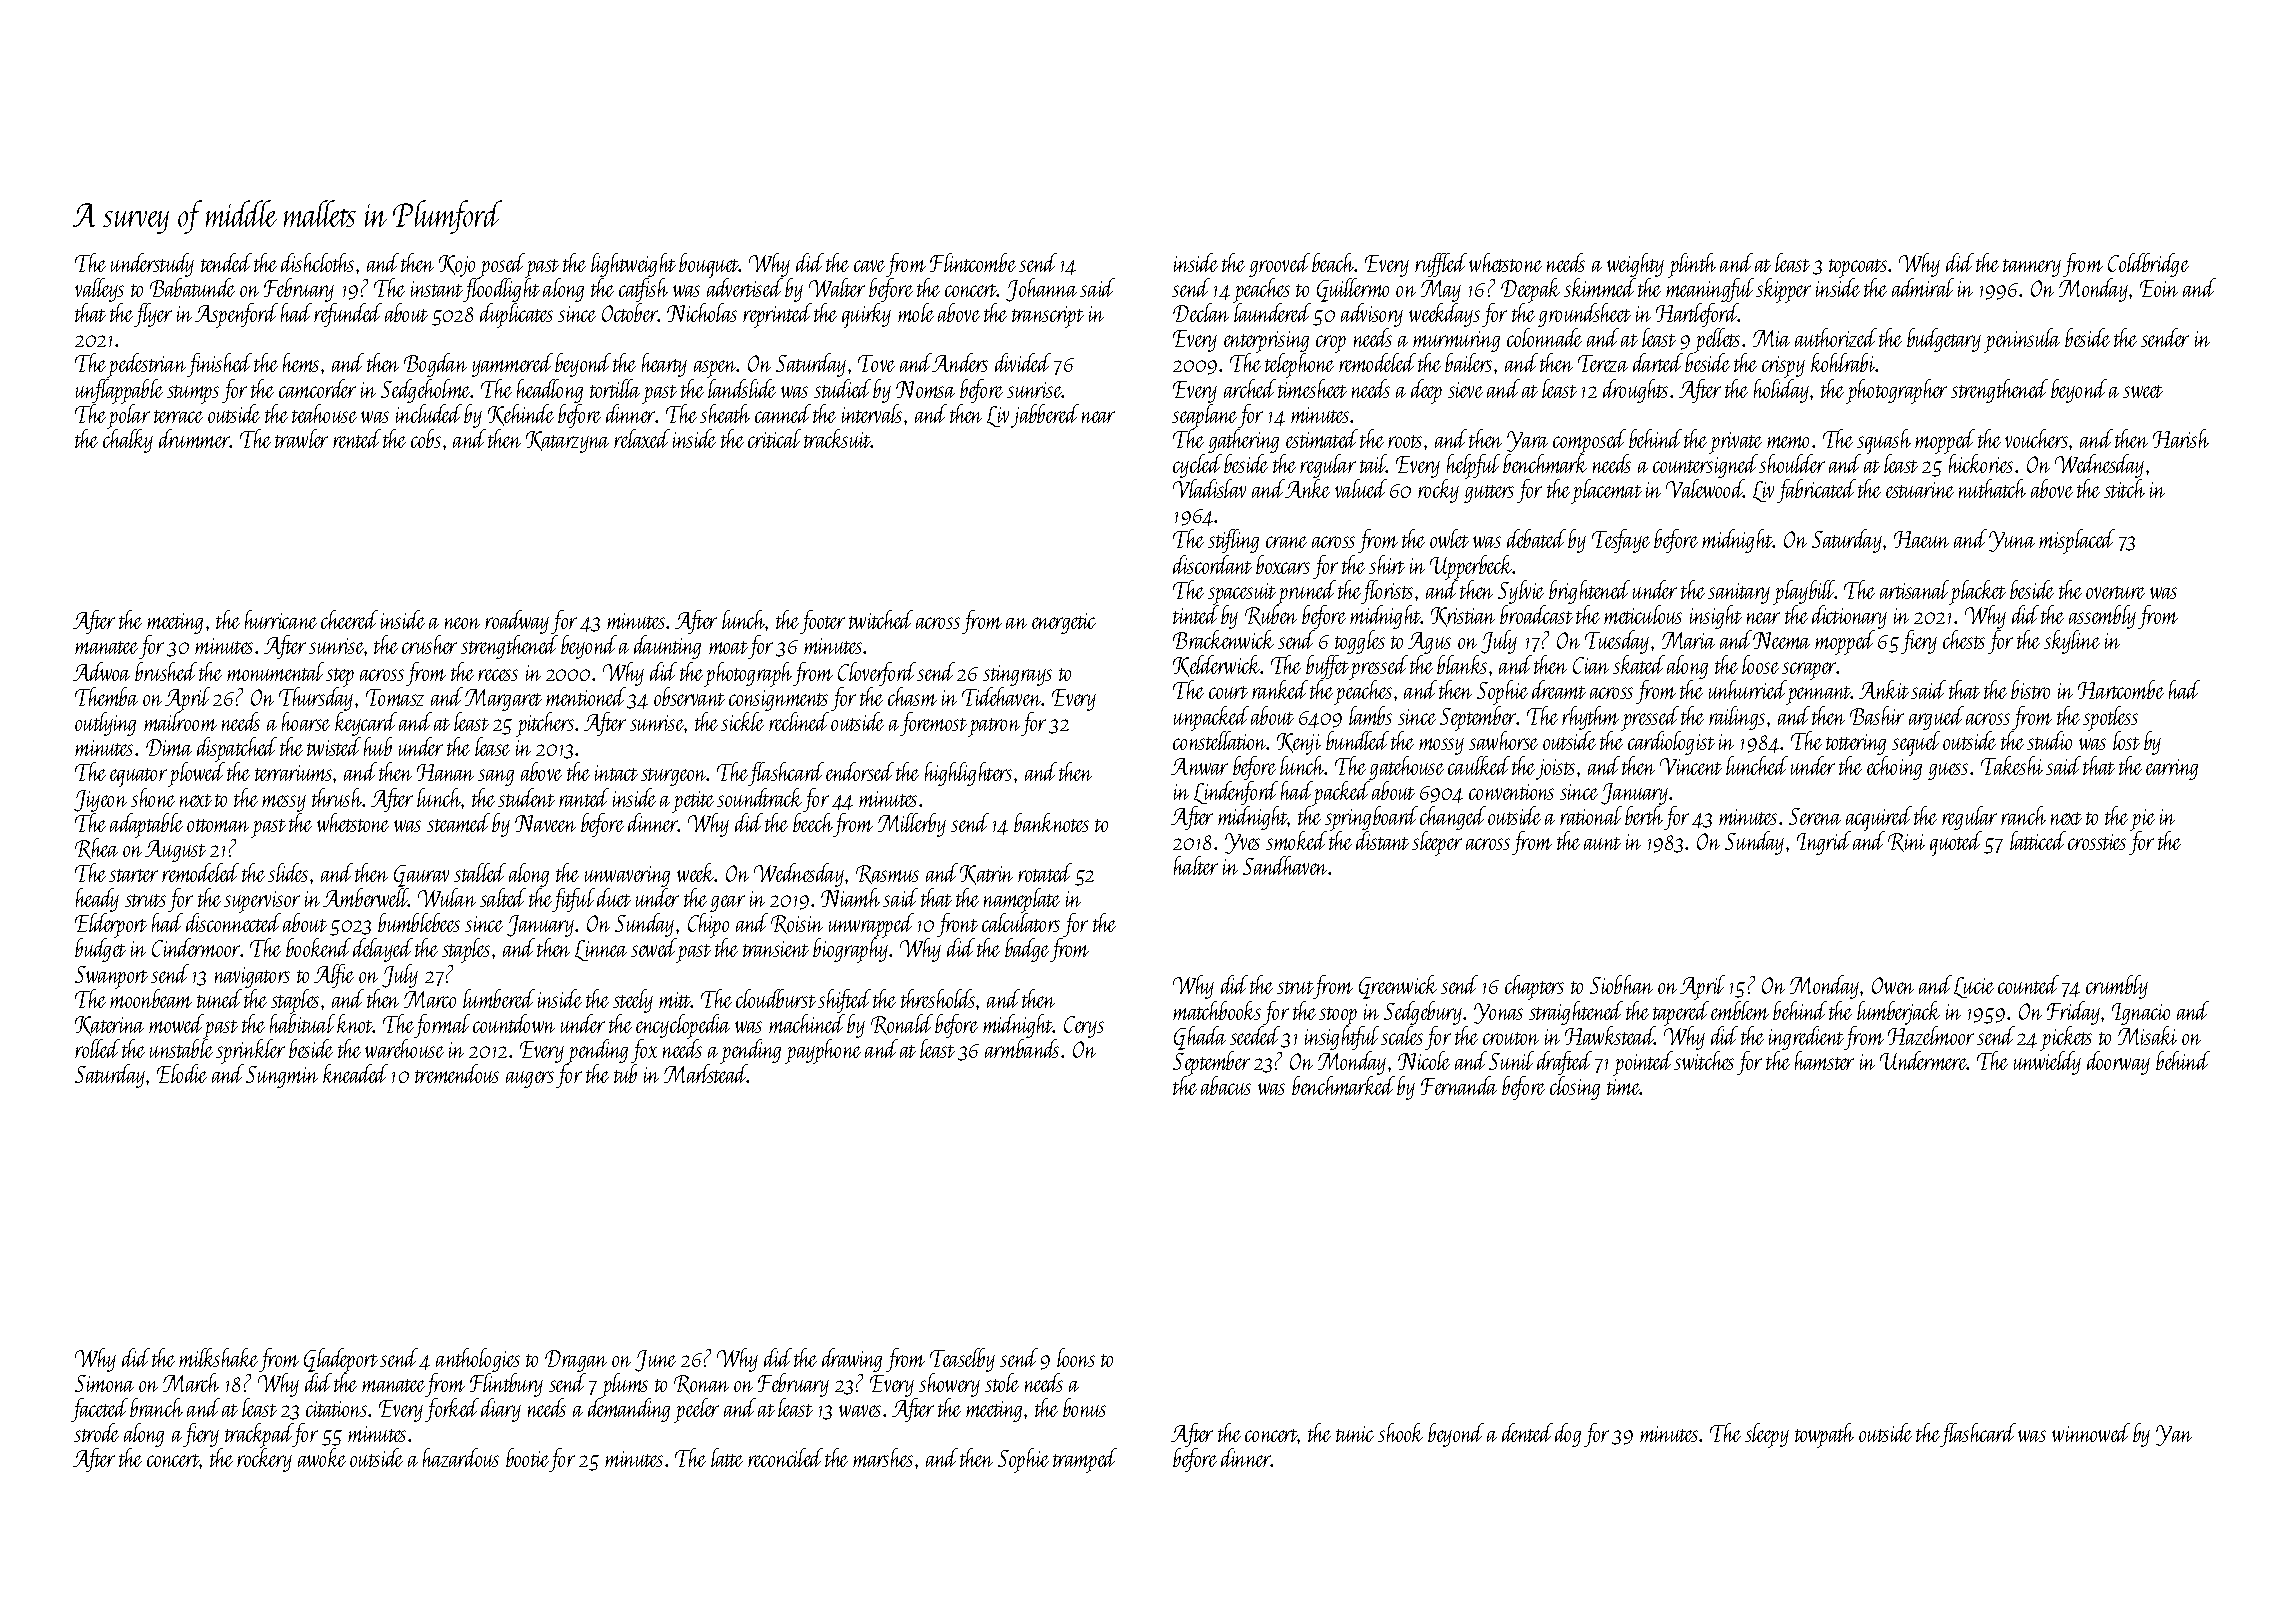 The height and width of the page is (1620, 2292). What do you see at coordinates (478, 1360) in the page?
I see `anthologies` at bounding box center [478, 1360].
